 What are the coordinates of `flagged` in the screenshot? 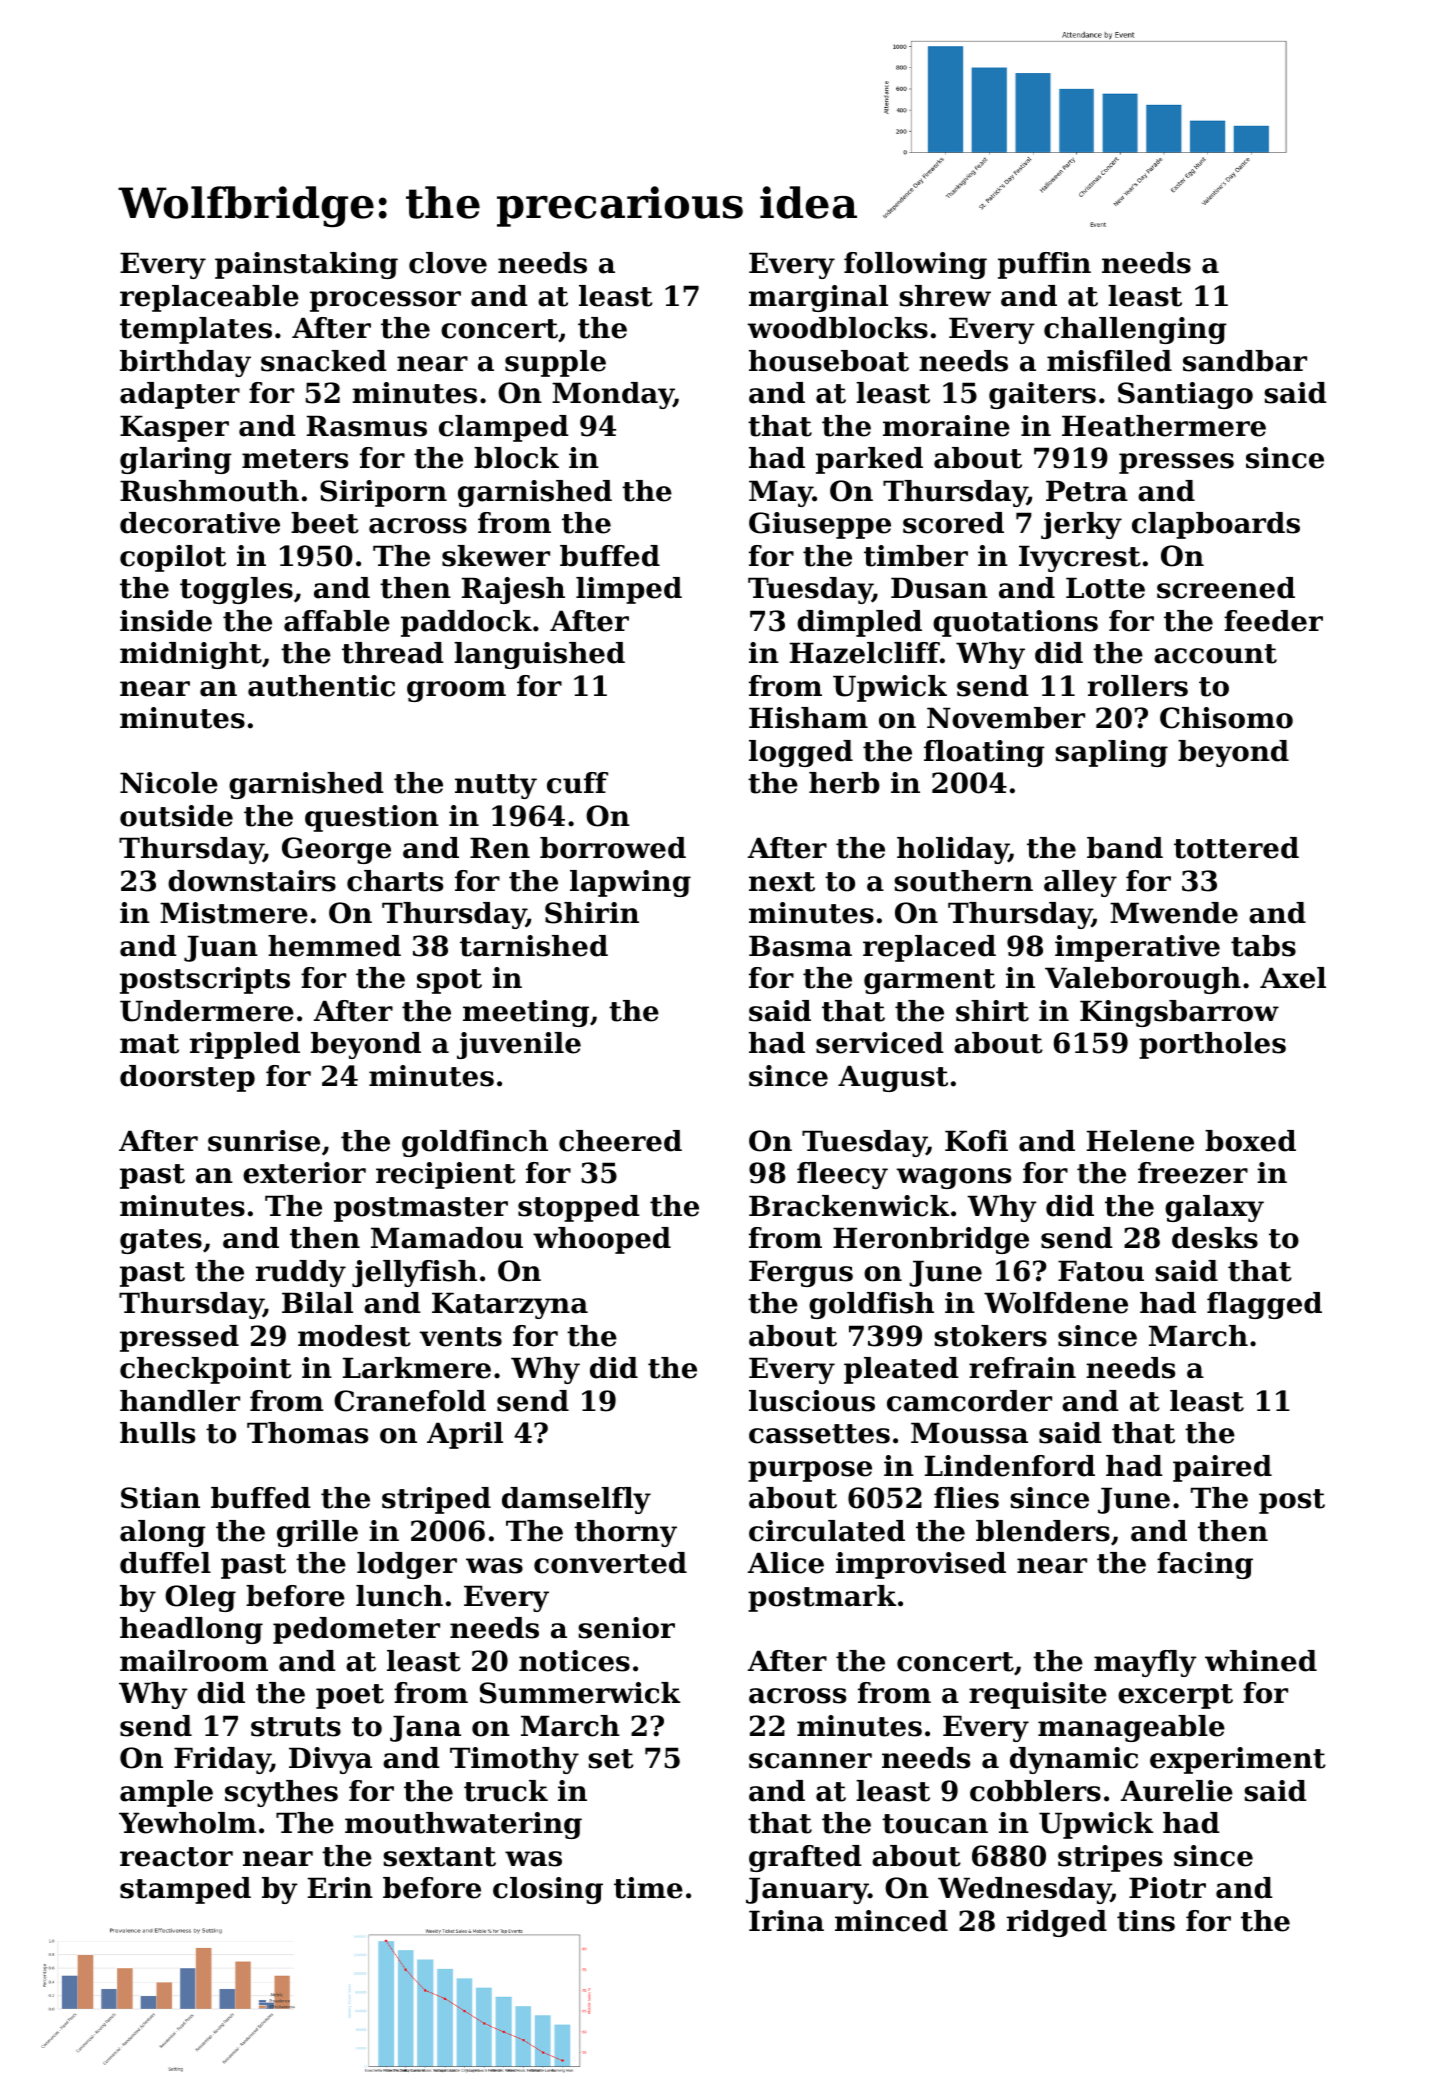 It's located at (1264, 1305).
